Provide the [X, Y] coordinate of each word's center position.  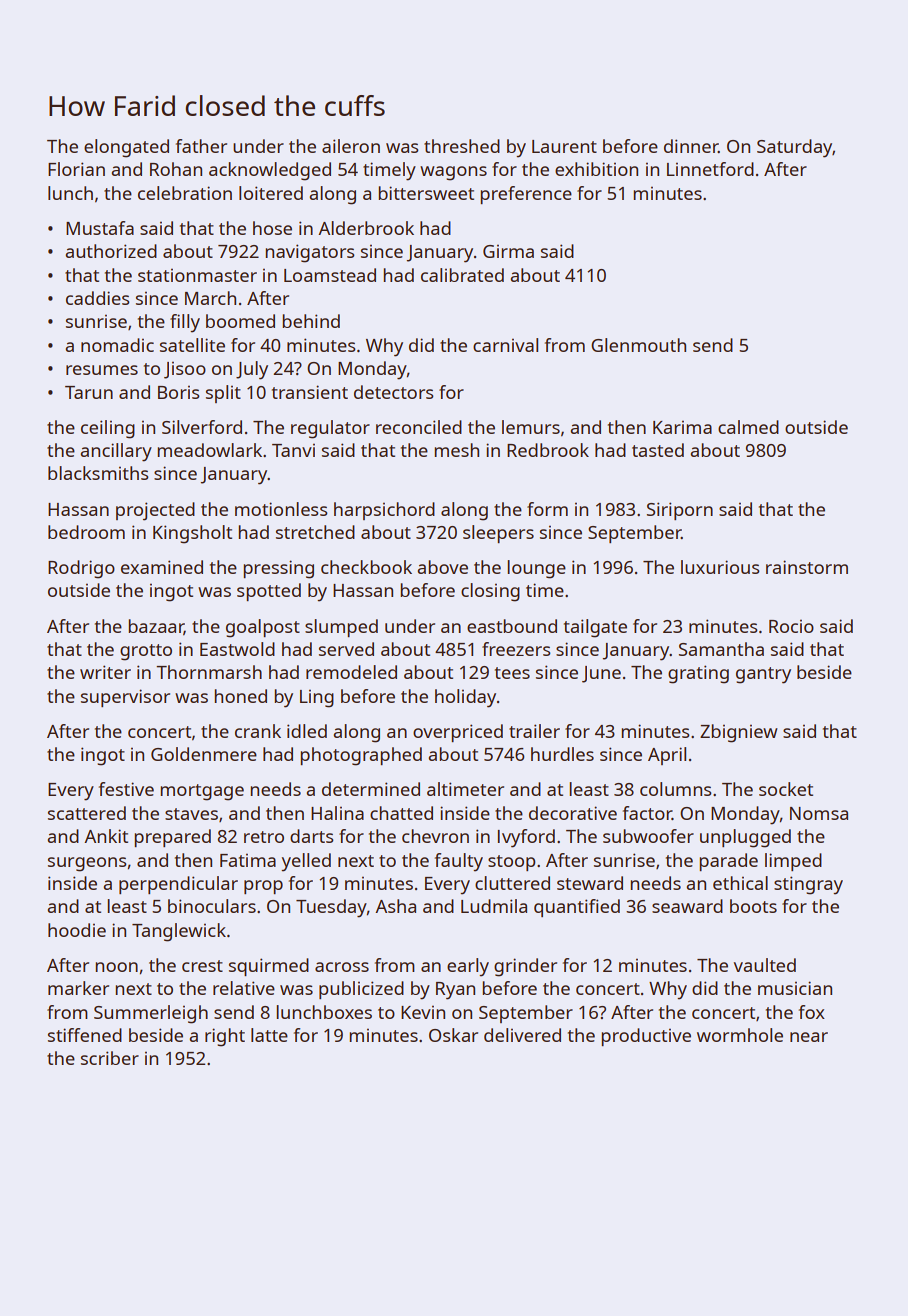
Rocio [791, 626]
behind [311, 321]
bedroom [86, 532]
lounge [536, 569]
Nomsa [819, 813]
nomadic [117, 345]
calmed [748, 427]
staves [191, 814]
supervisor [125, 698]
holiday [465, 698]
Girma [508, 251]
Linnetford [710, 169]
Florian [76, 169]
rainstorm [807, 567]
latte [269, 1035]
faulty [459, 862]
